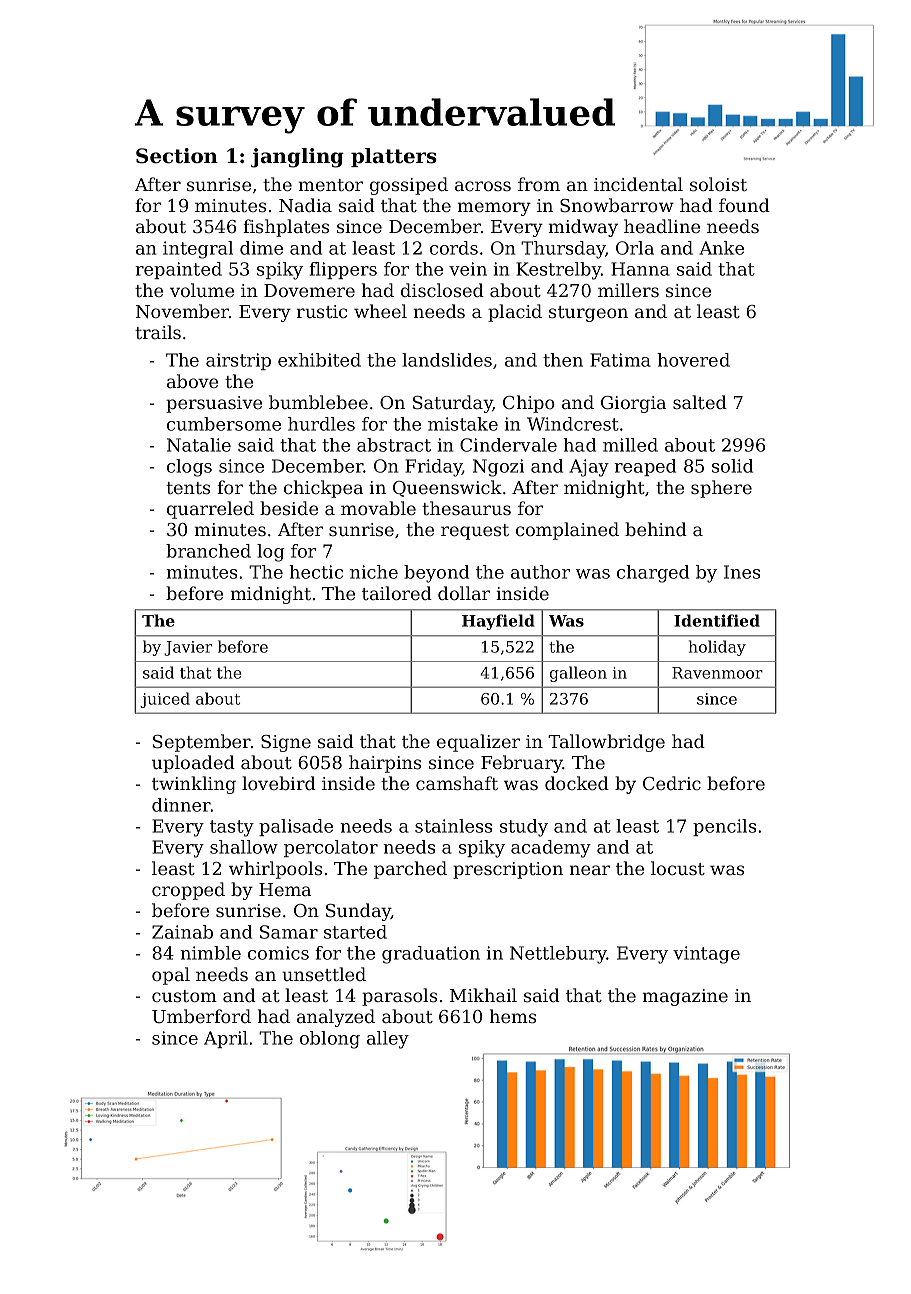  I want to click on Fatima, so click(620, 360).
